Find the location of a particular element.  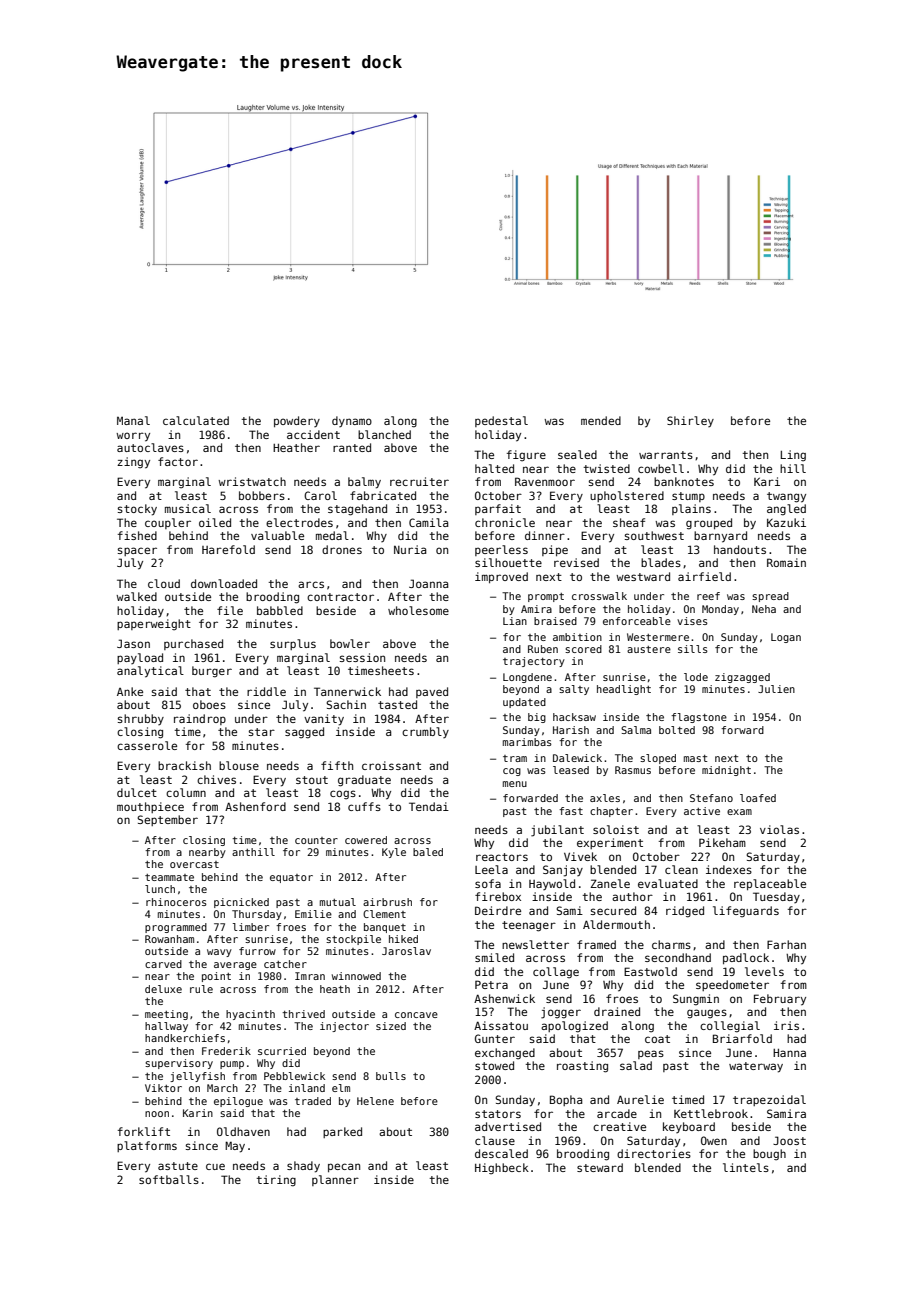

worry is located at coordinates (133, 437).
